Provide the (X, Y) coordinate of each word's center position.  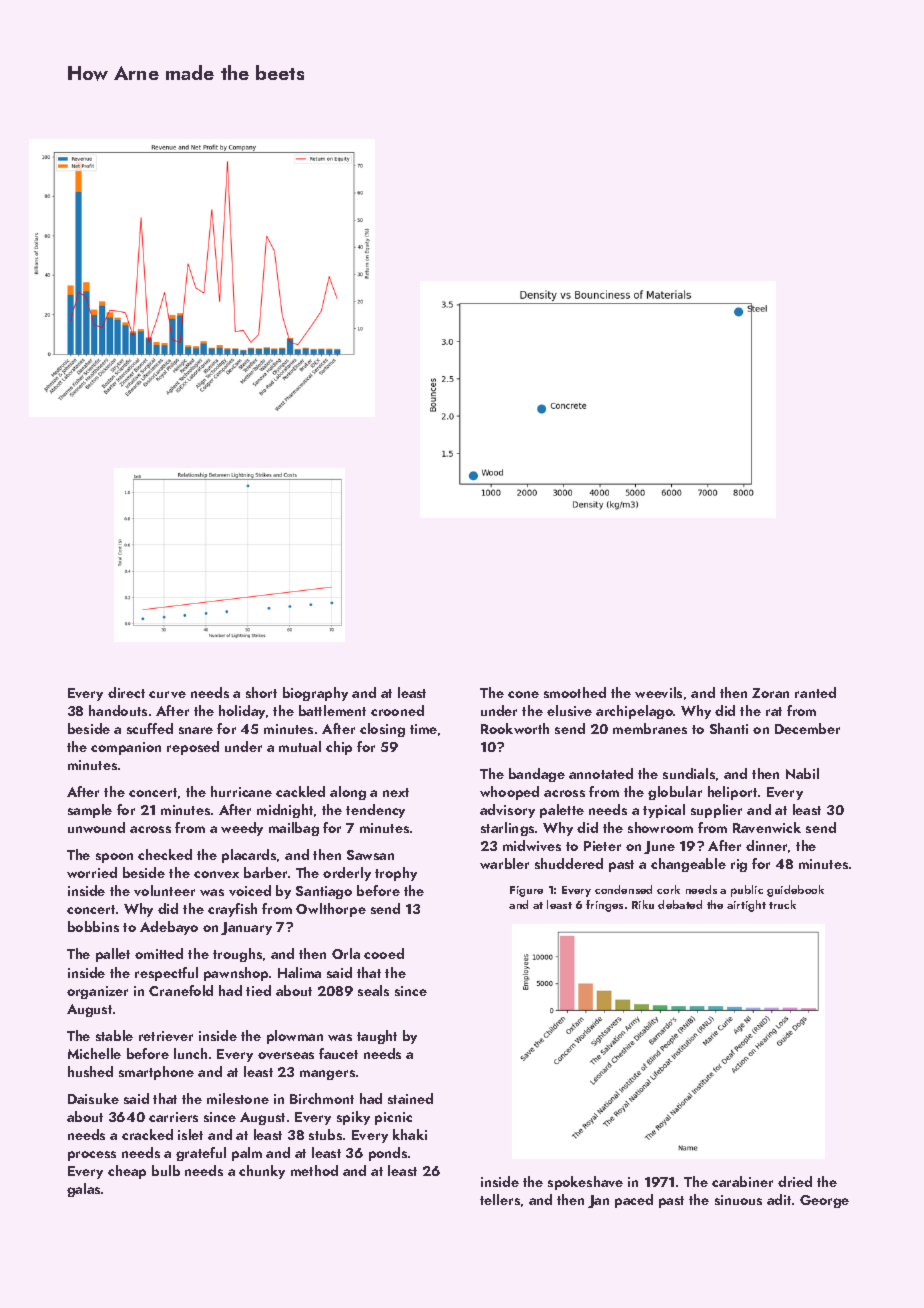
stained (410, 1098)
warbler (504, 863)
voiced (250, 890)
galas (83, 1190)
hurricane (241, 791)
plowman (295, 1037)
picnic (393, 1118)
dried (795, 1181)
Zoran (770, 693)
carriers (173, 1117)
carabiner (742, 1181)
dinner (766, 845)
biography (315, 694)
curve (167, 694)
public (747, 891)
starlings (507, 829)
